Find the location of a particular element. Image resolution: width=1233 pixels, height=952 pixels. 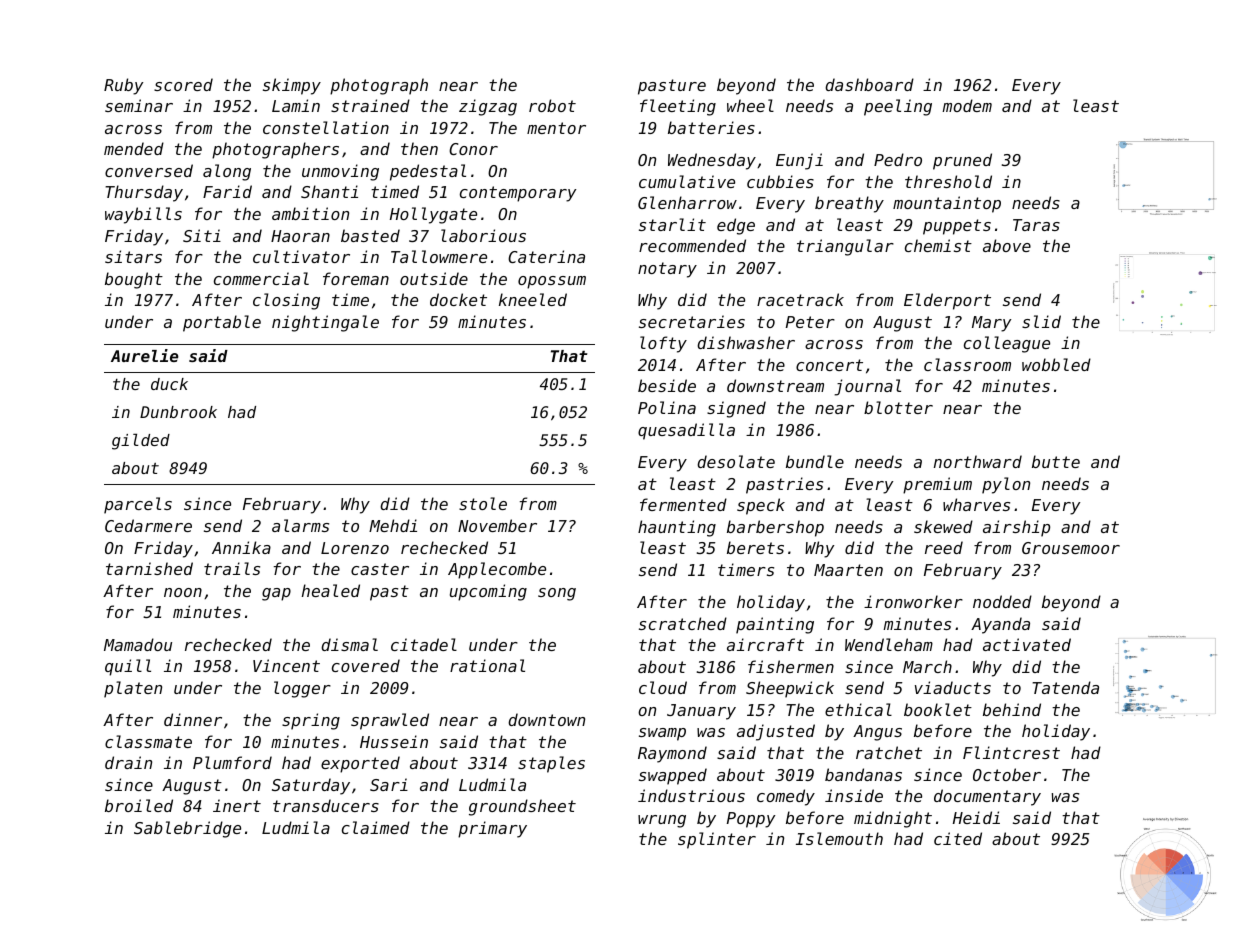

claimed is located at coordinates (376, 827).
